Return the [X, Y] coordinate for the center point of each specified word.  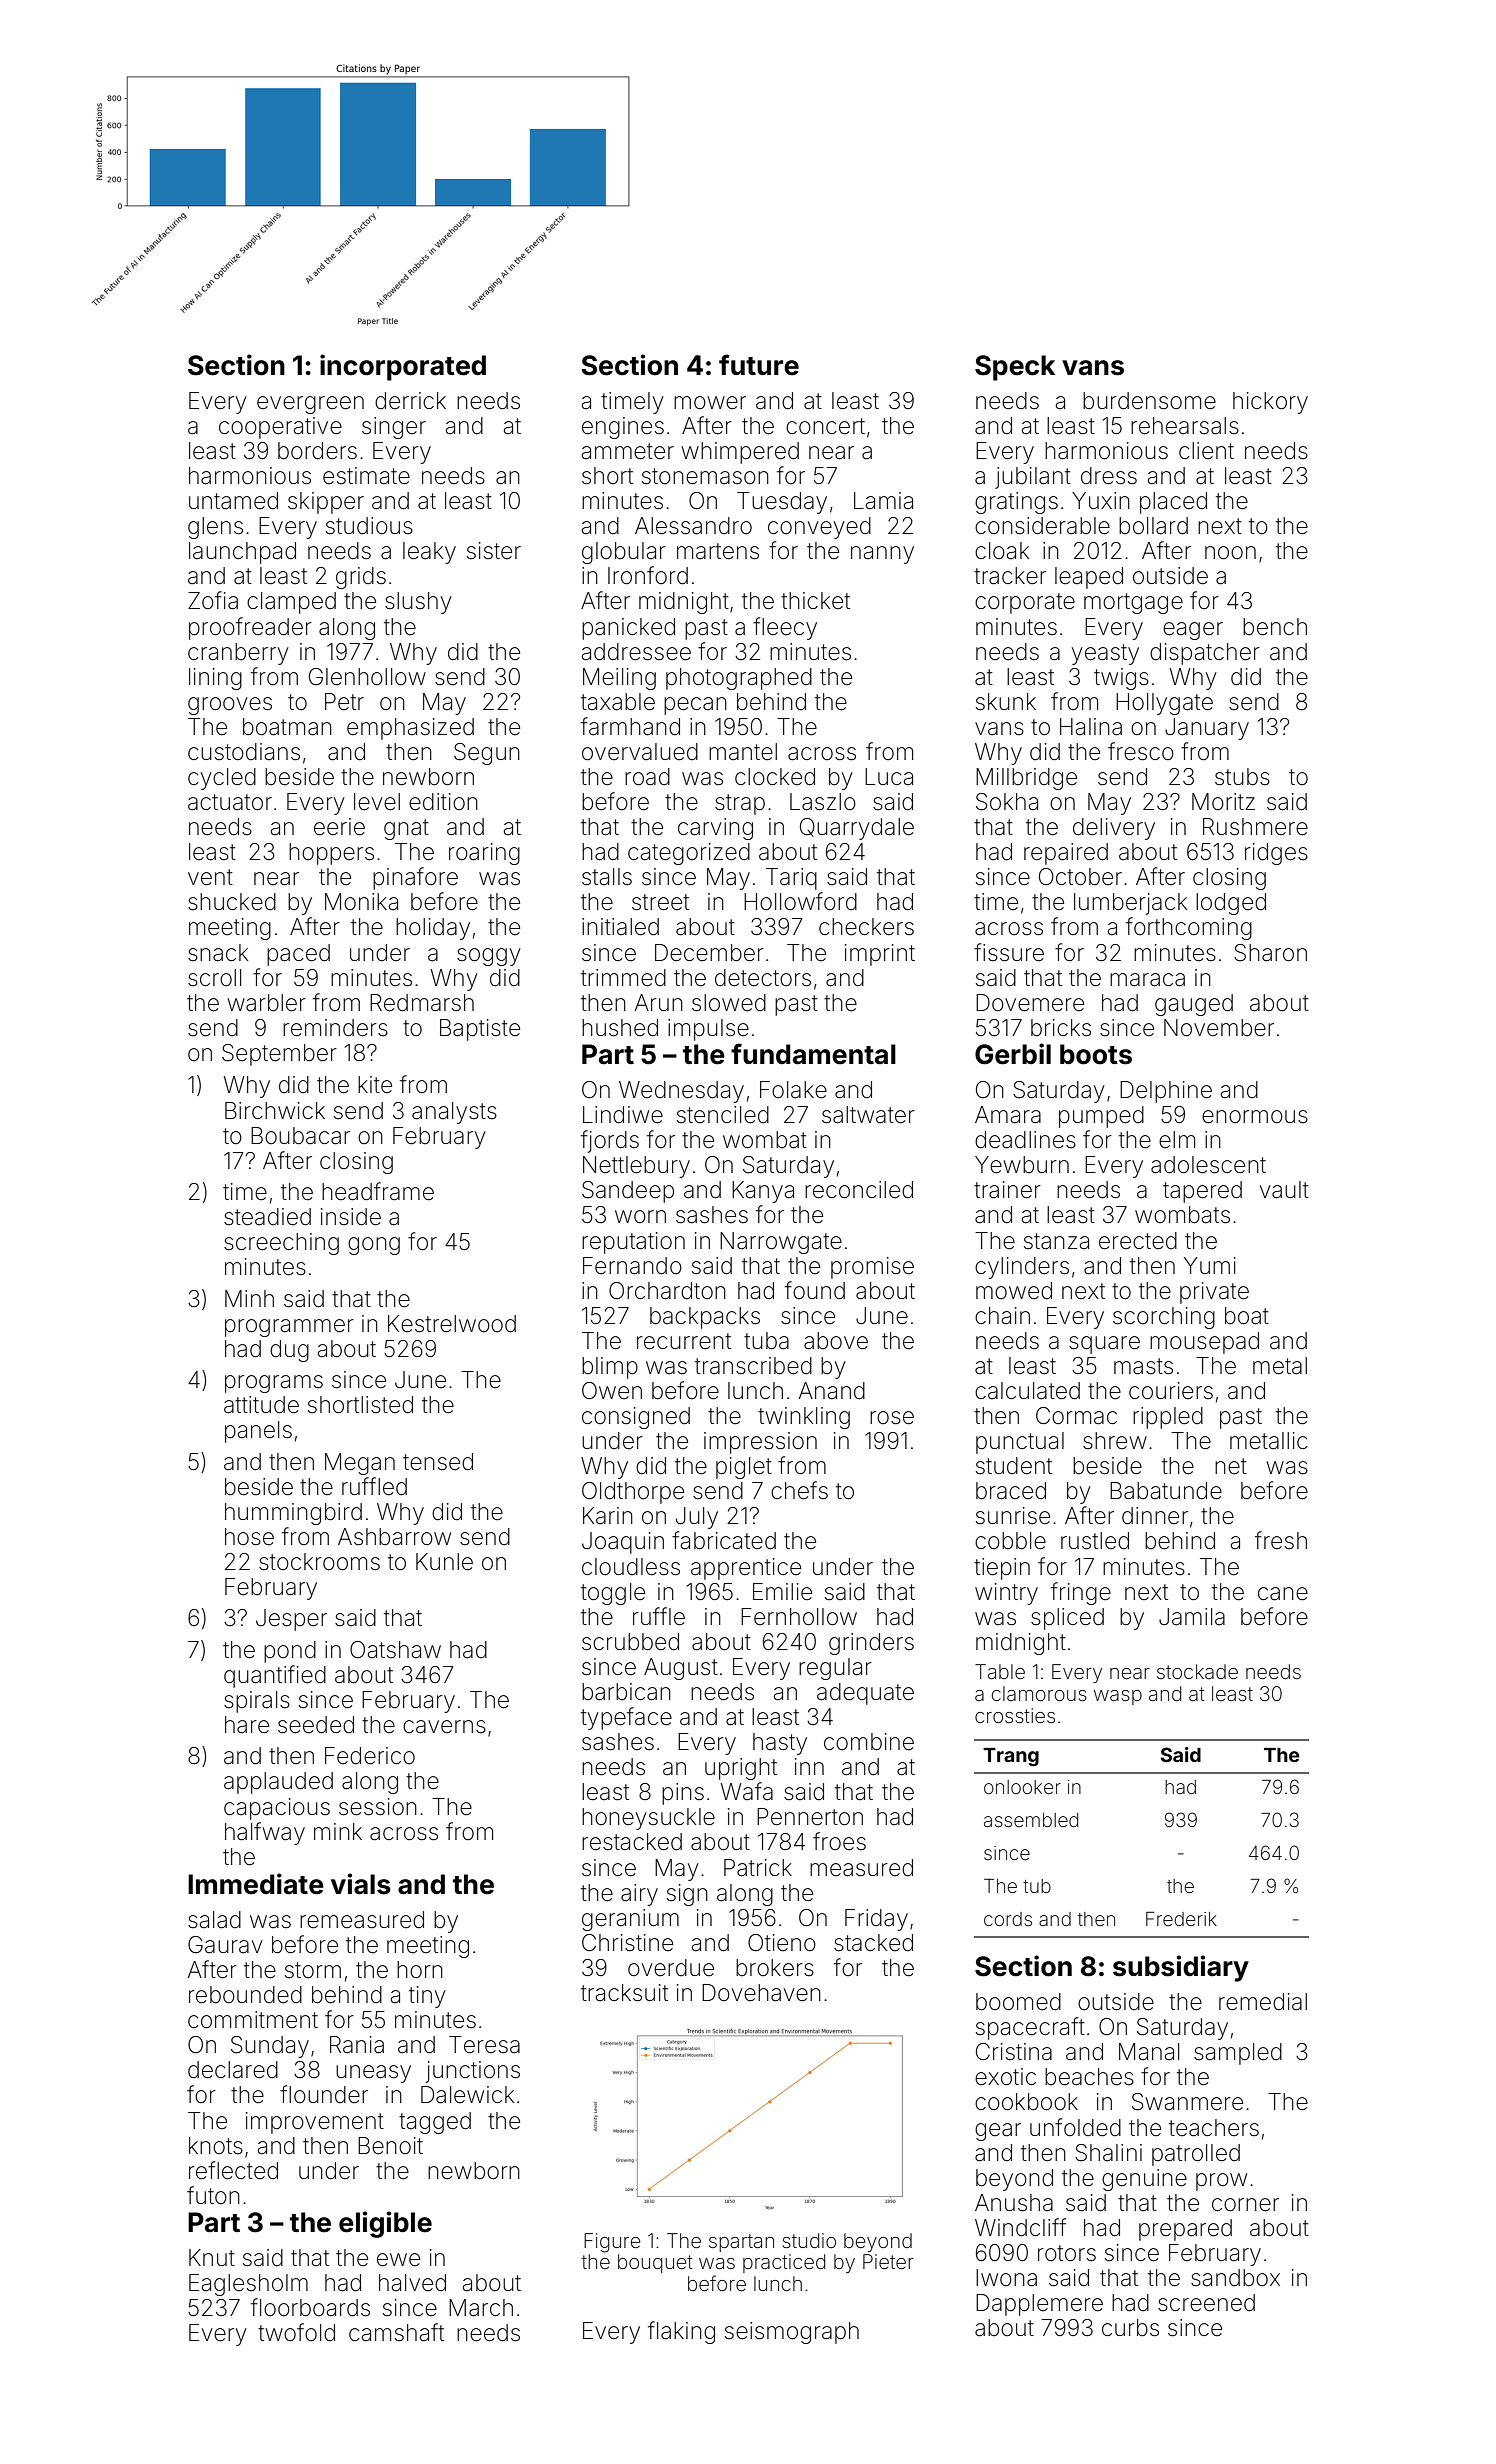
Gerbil [1013, 1054]
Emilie [782, 1592]
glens [215, 528]
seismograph [792, 2333]
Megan [360, 1464]
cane [1283, 1594]
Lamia [883, 501]
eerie [339, 827]
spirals [257, 1702]
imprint [880, 955]
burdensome [1149, 401]
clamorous [1039, 1693]
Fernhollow [799, 1617]
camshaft [396, 2332]
